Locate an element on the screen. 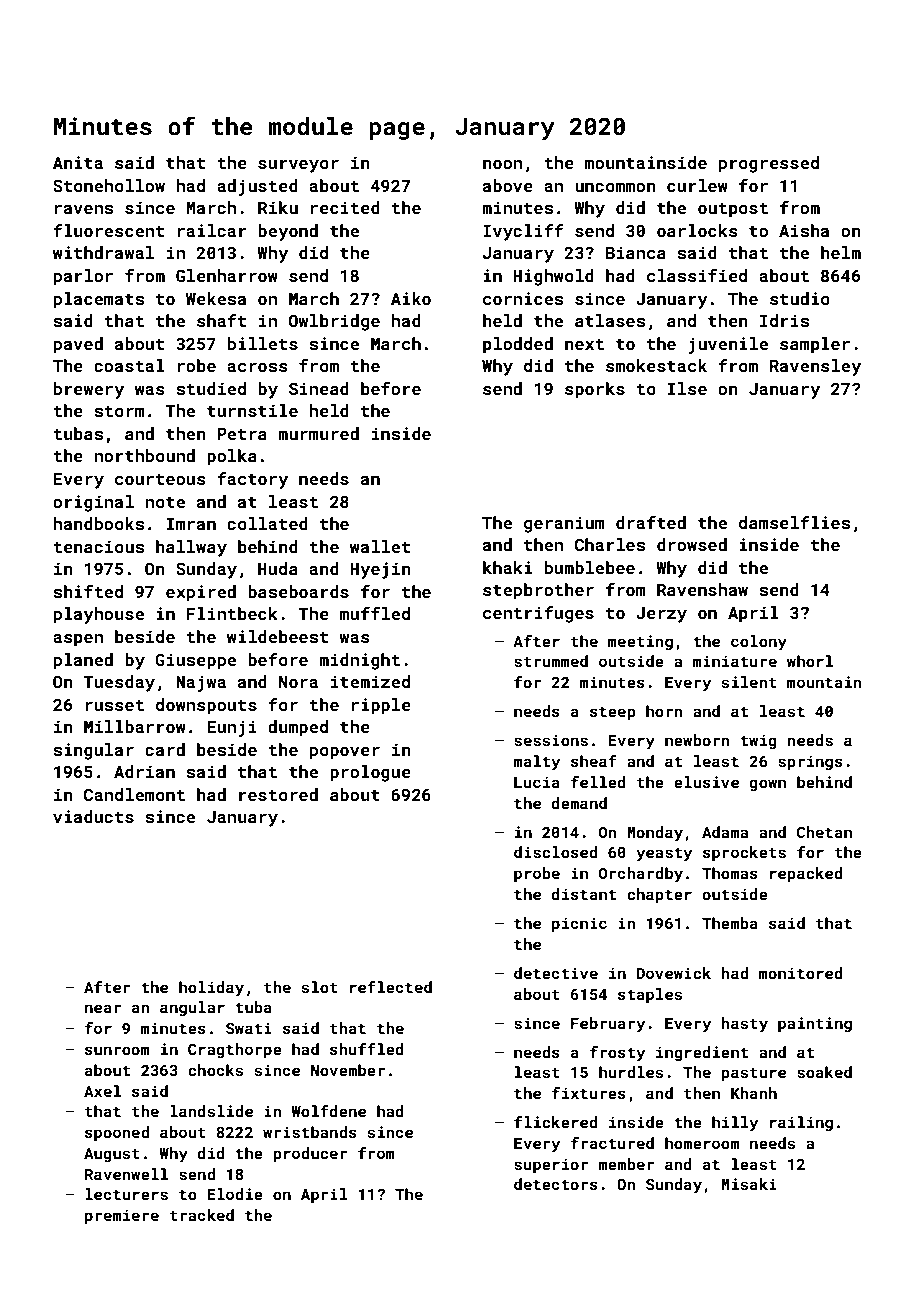 This screenshot has height=1308, width=924. placemats is located at coordinates (99, 300).
